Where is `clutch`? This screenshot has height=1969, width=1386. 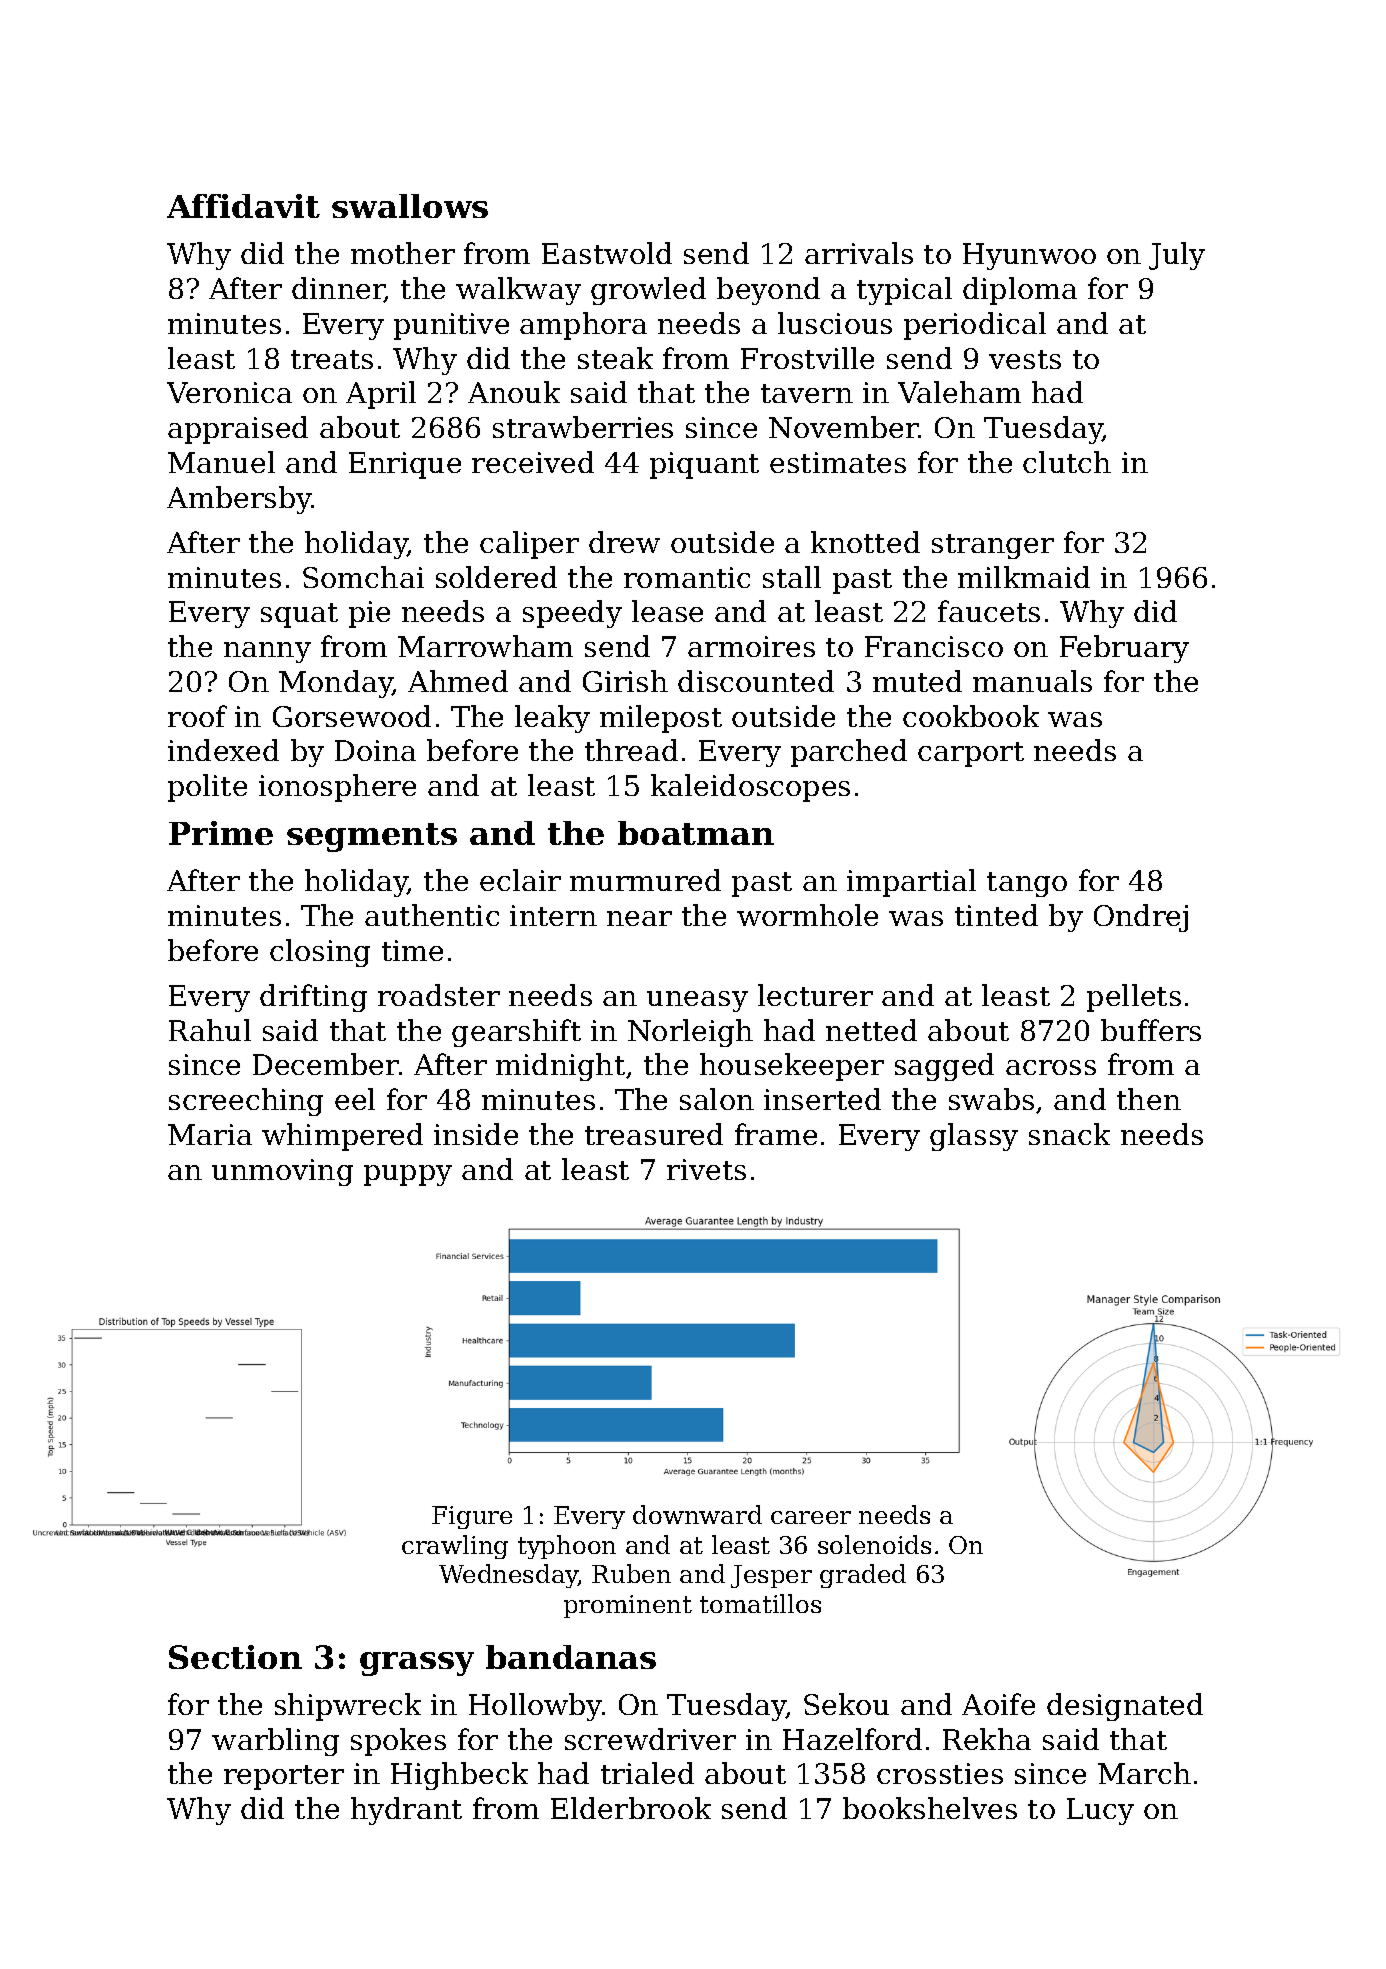
clutch is located at coordinates (1067, 462).
